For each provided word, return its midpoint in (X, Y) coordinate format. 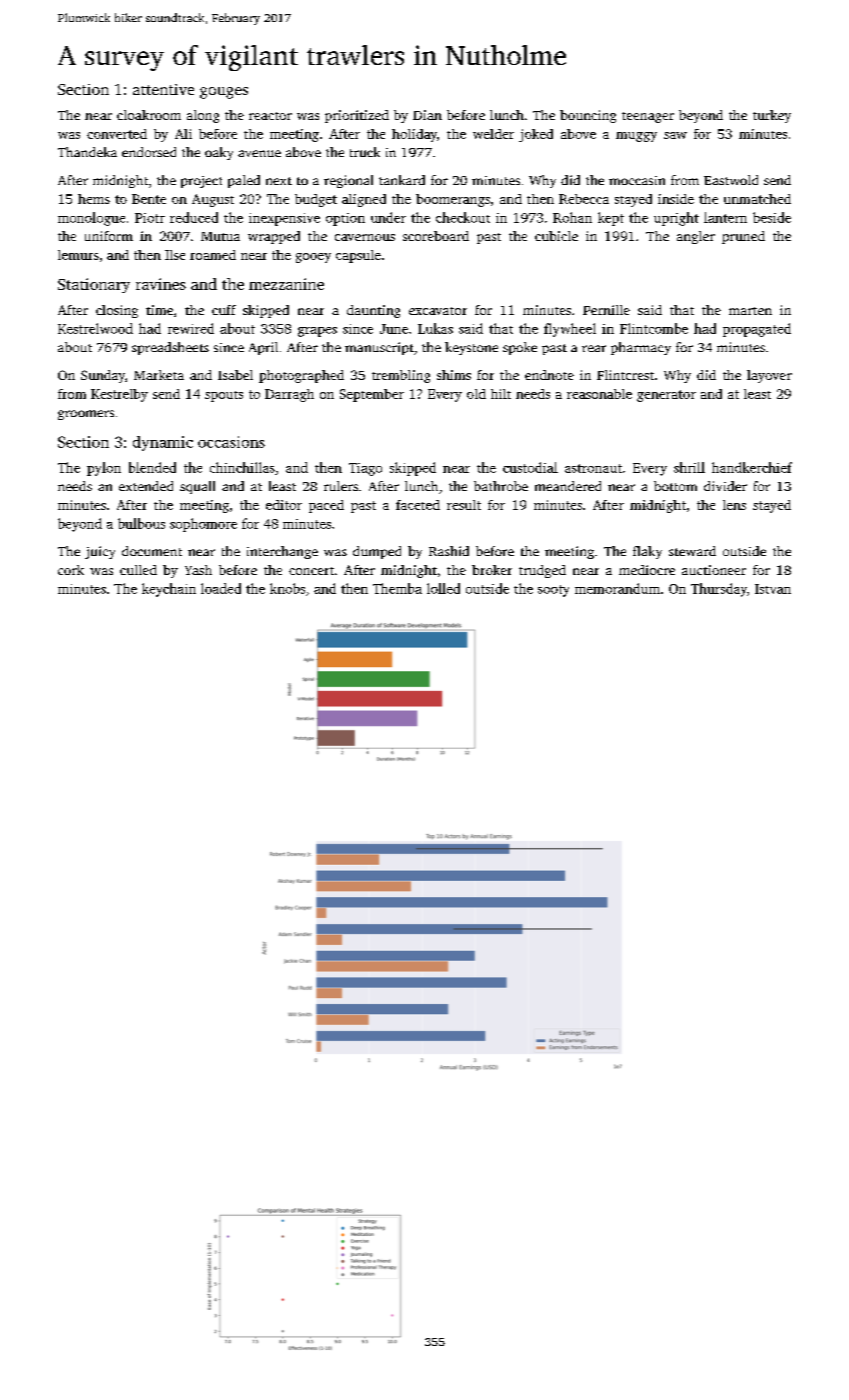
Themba (397, 588)
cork (71, 570)
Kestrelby (119, 395)
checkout (463, 217)
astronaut (593, 468)
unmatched (757, 199)
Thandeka (87, 152)
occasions (231, 442)
